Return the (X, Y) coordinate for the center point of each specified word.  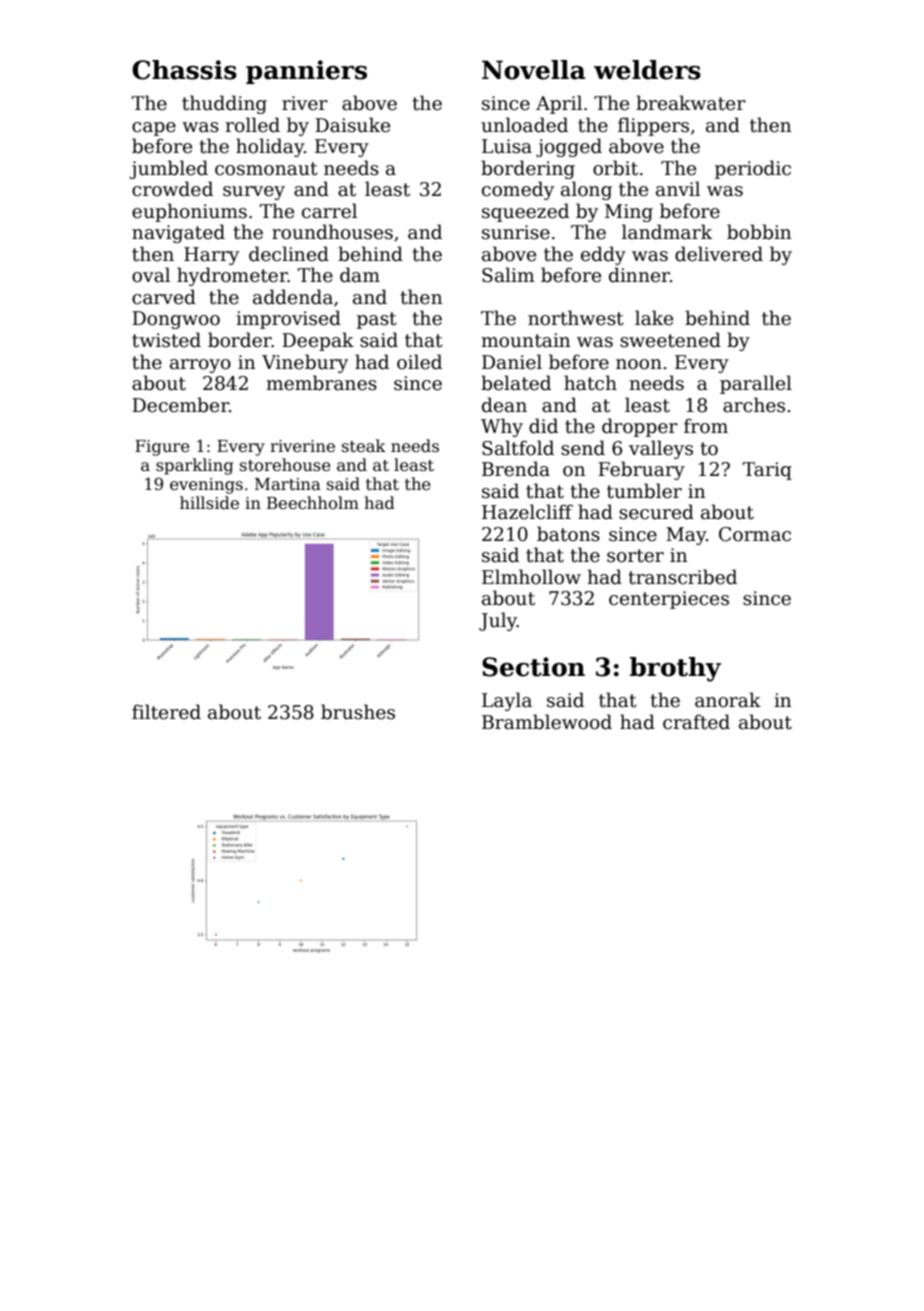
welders (647, 70)
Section (533, 667)
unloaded (524, 125)
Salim (508, 275)
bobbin (759, 232)
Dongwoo (176, 320)
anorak (728, 700)
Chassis (184, 70)
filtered (166, 712)
